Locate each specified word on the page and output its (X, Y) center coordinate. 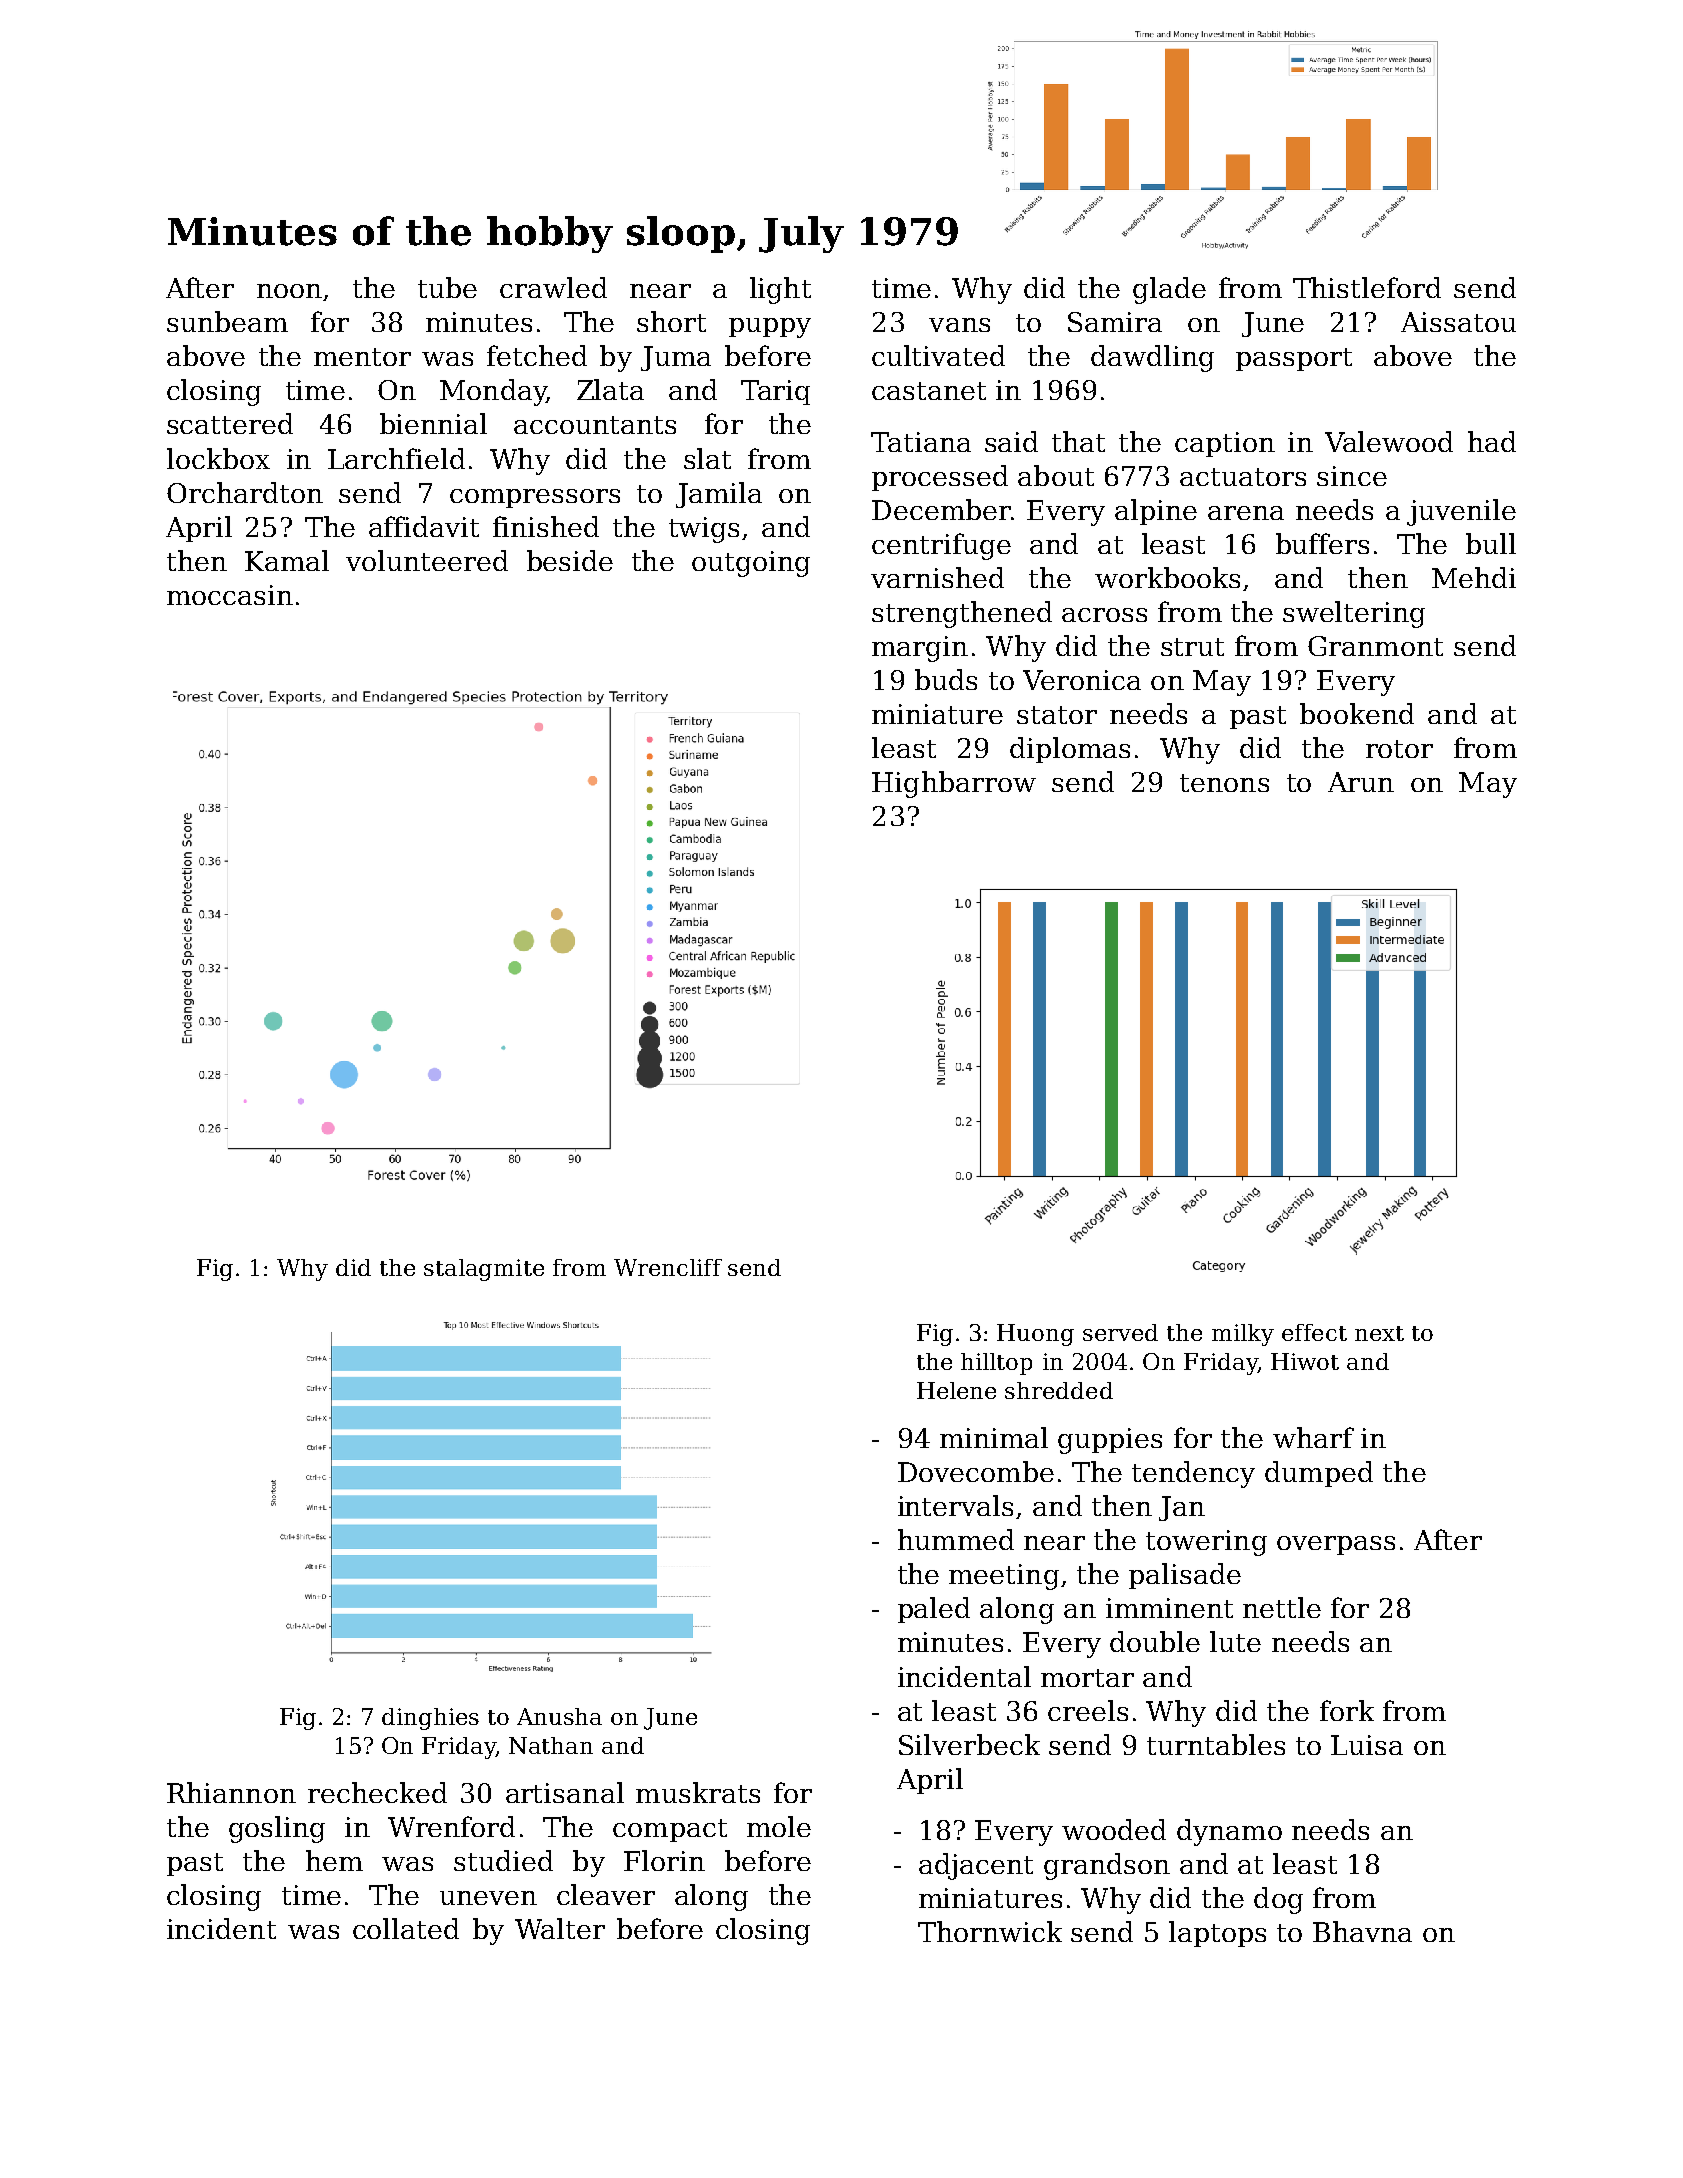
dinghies (430, 1719)
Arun (1361, 782)
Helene (956, 1390)
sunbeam (227, 321)
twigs (704, 530)
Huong (1035, 1335)
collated (406, 1928)
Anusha (559, 1716)
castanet (929, 391)
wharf (1313, 1437)
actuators (1243, 477)
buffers (1322, 543)
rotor (1399, 749)
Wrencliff (668, 1267)
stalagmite (484, 1270)
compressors (535, 498)
